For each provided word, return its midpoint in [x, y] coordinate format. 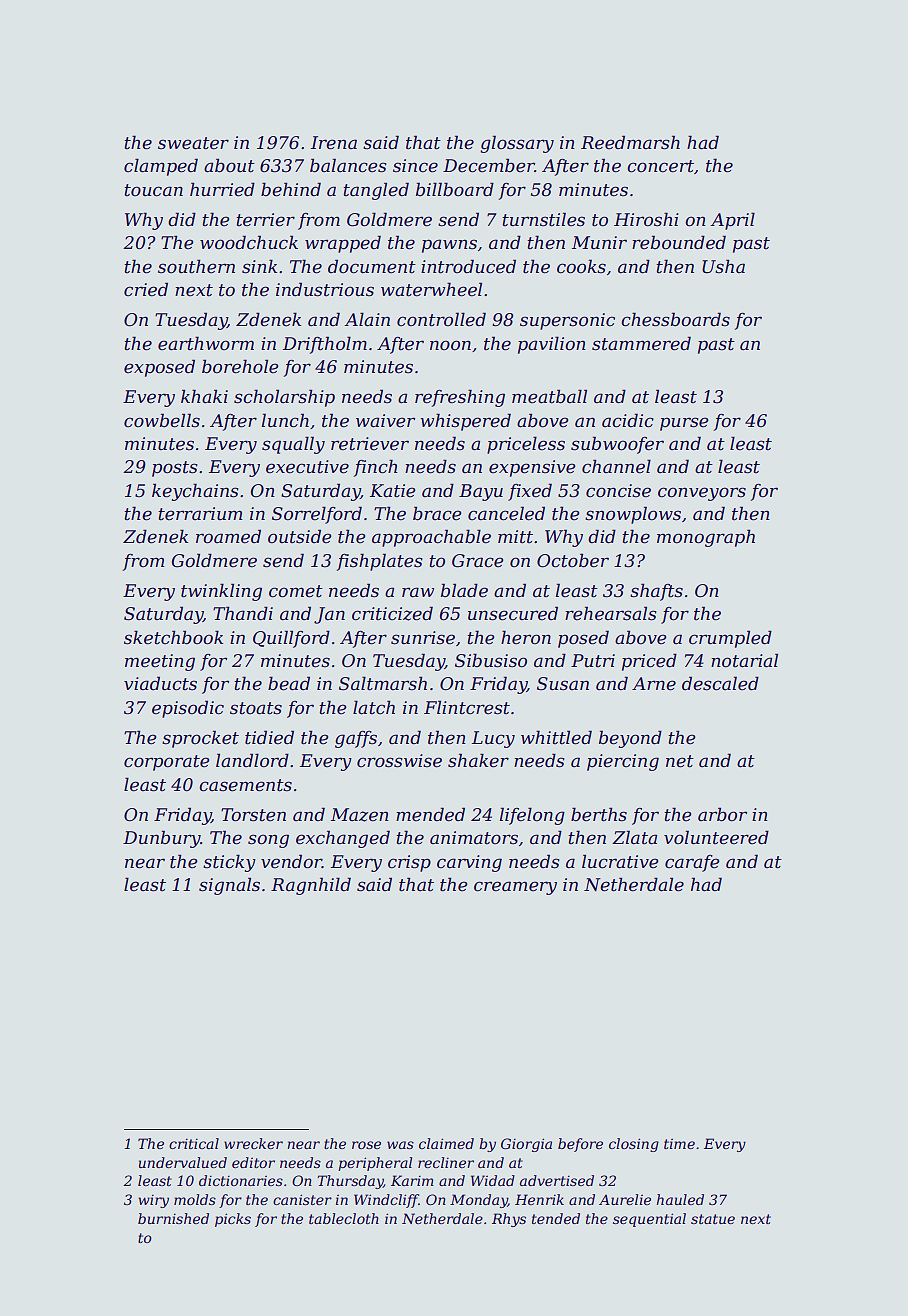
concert [660, 166]
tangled [376, 191]
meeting [160, 662]
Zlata [634, 837]
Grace [478, 561]
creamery [515, 888]
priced [649, 662]
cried [146, 289]
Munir [599, 243]
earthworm [206, 343]
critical [194, 1143]
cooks [581, 266]
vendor [291, 861]
